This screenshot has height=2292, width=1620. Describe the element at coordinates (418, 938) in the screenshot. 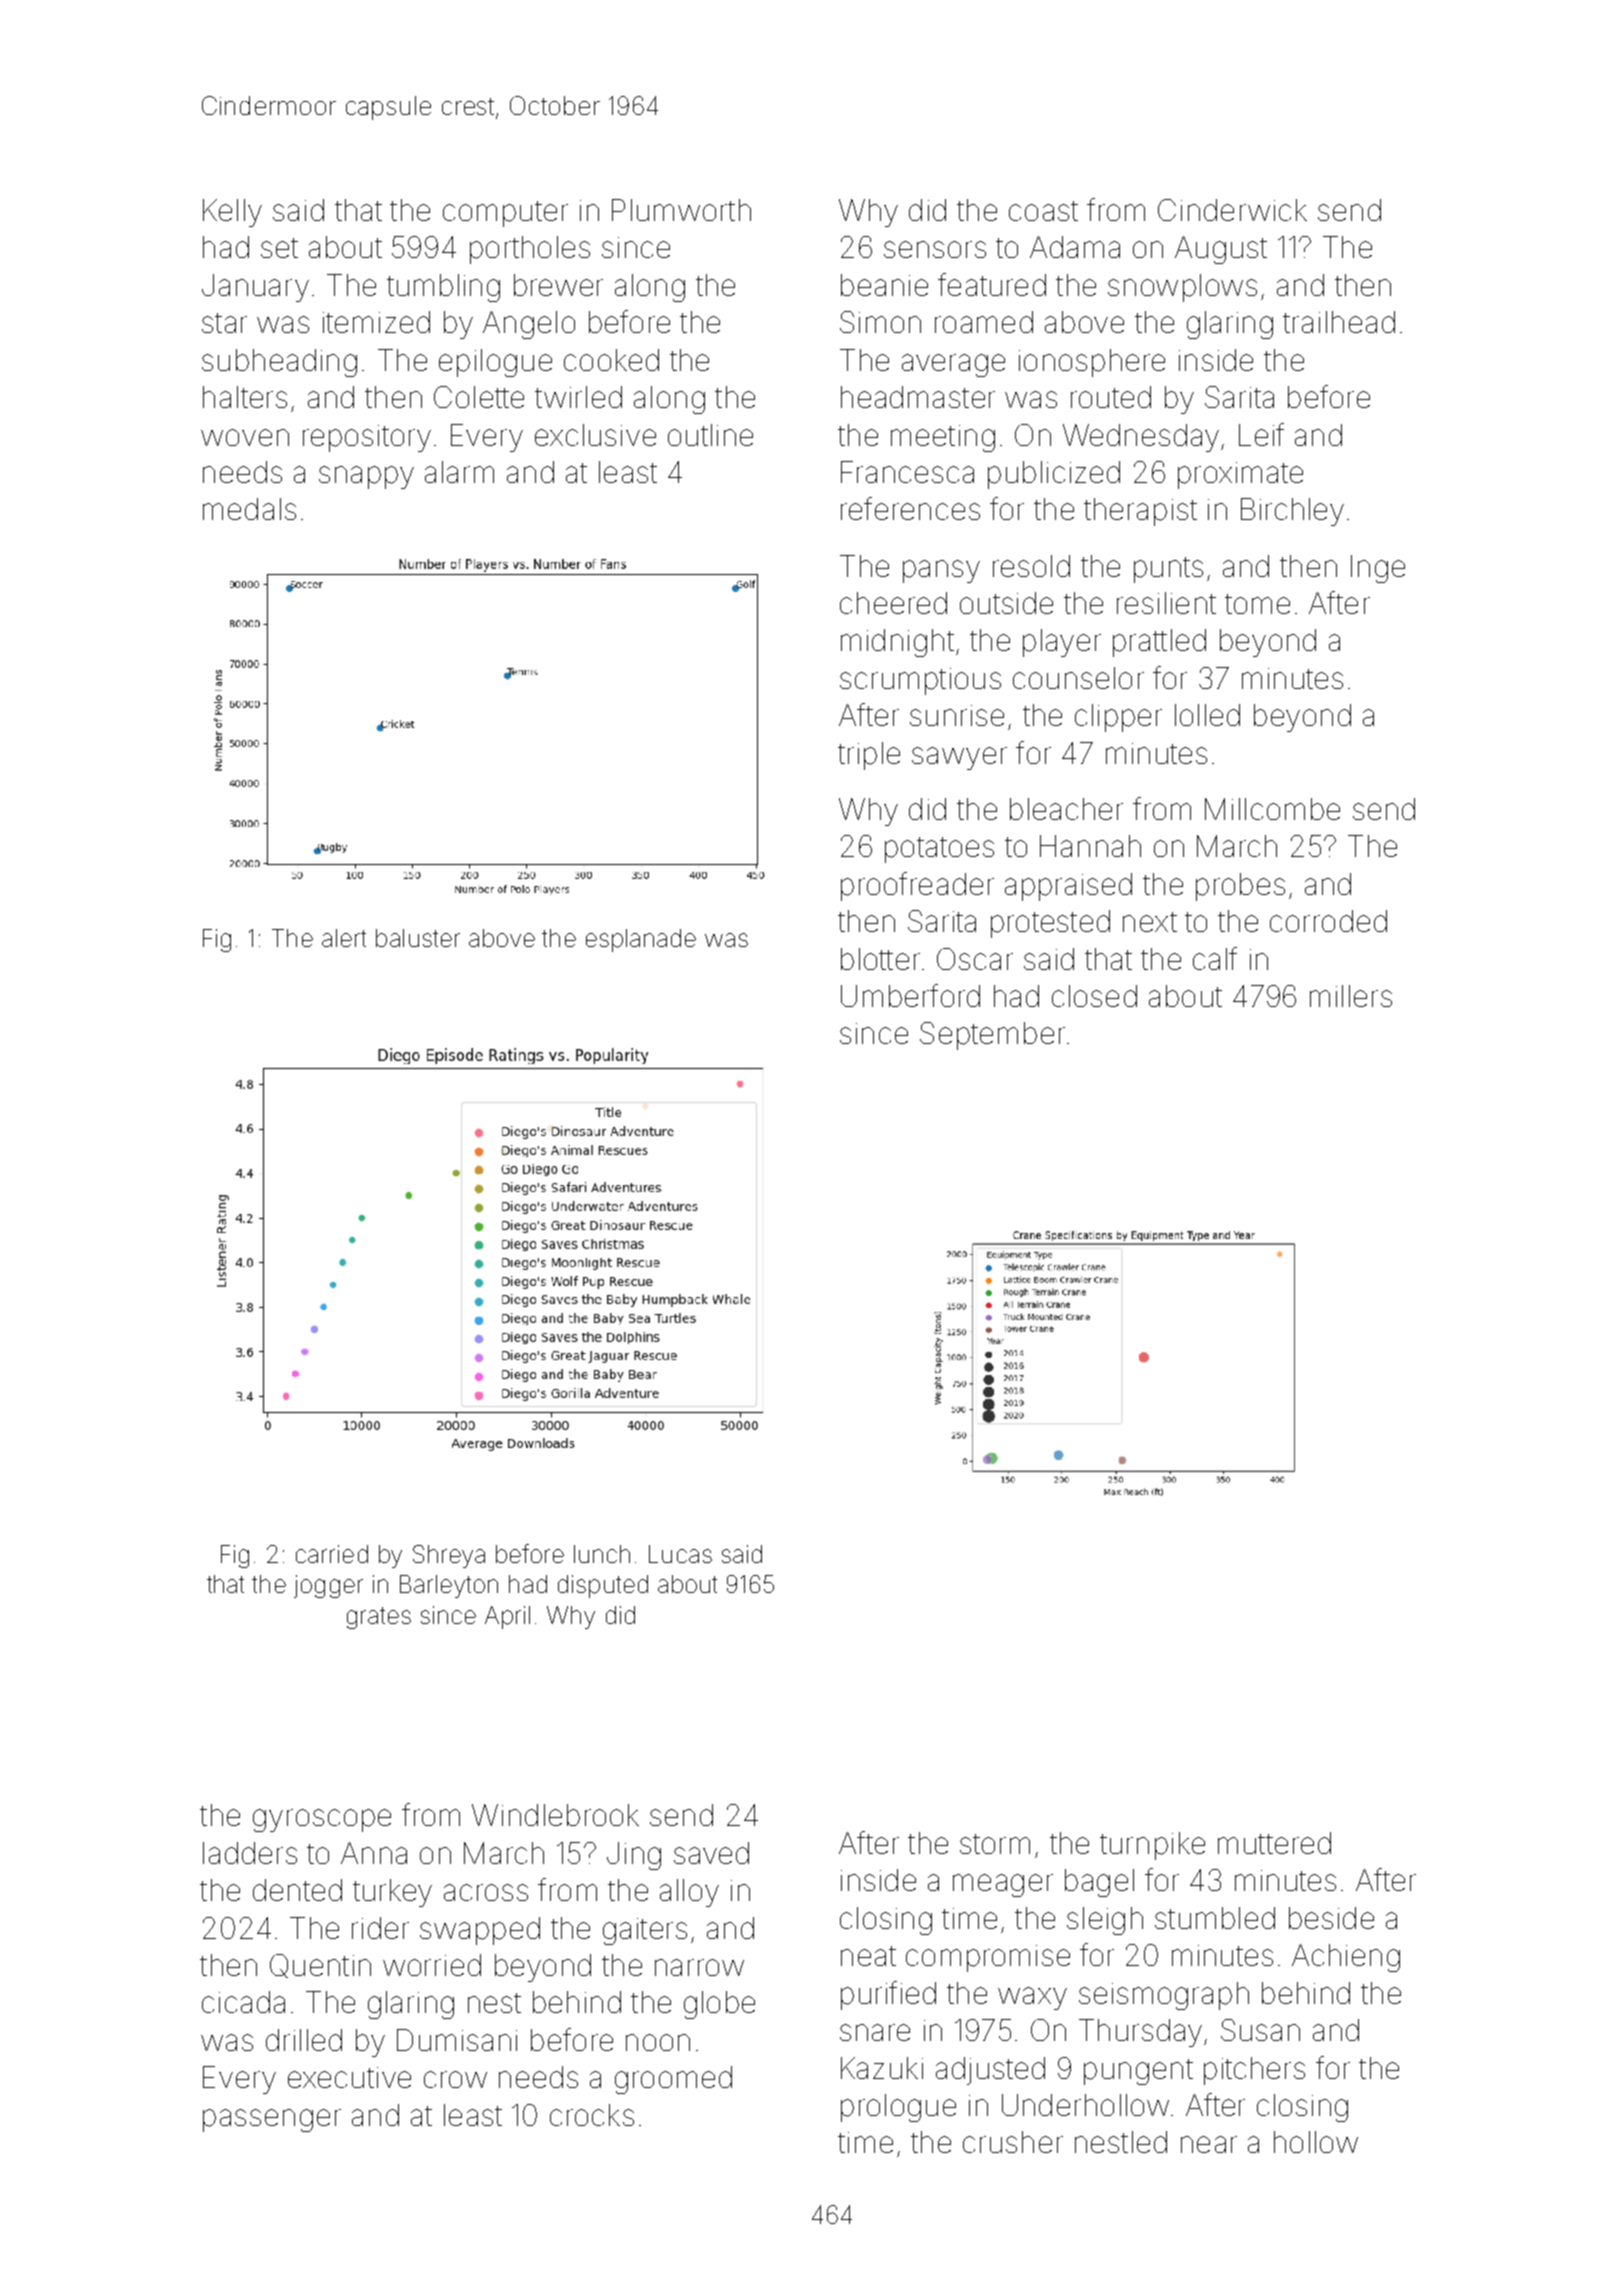

I see `baluster` at that location.
